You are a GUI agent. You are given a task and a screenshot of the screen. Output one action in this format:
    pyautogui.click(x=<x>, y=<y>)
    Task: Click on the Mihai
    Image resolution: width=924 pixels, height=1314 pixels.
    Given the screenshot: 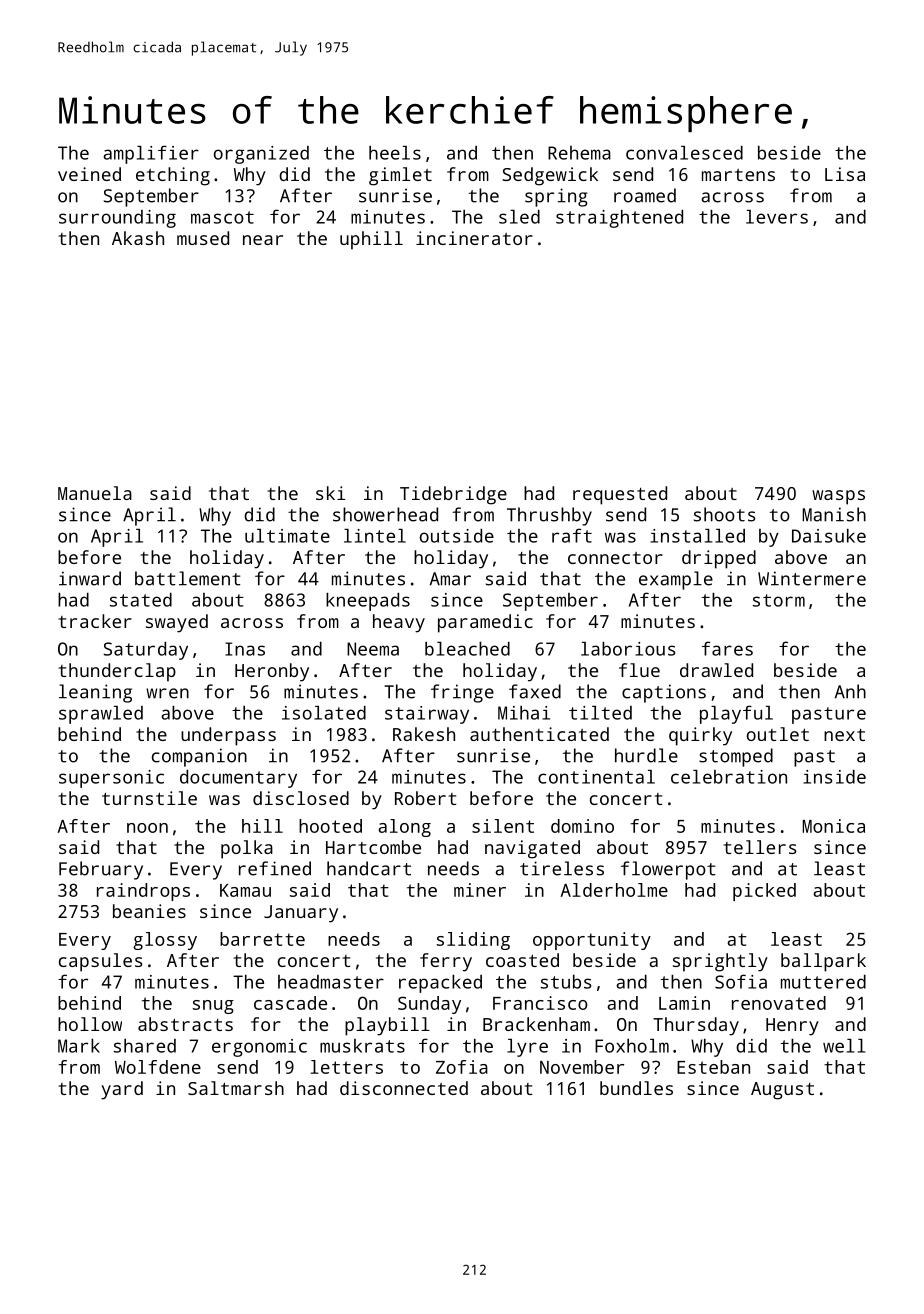 What is the action you would take?
    pyautogui.click(x=524, y=713)
